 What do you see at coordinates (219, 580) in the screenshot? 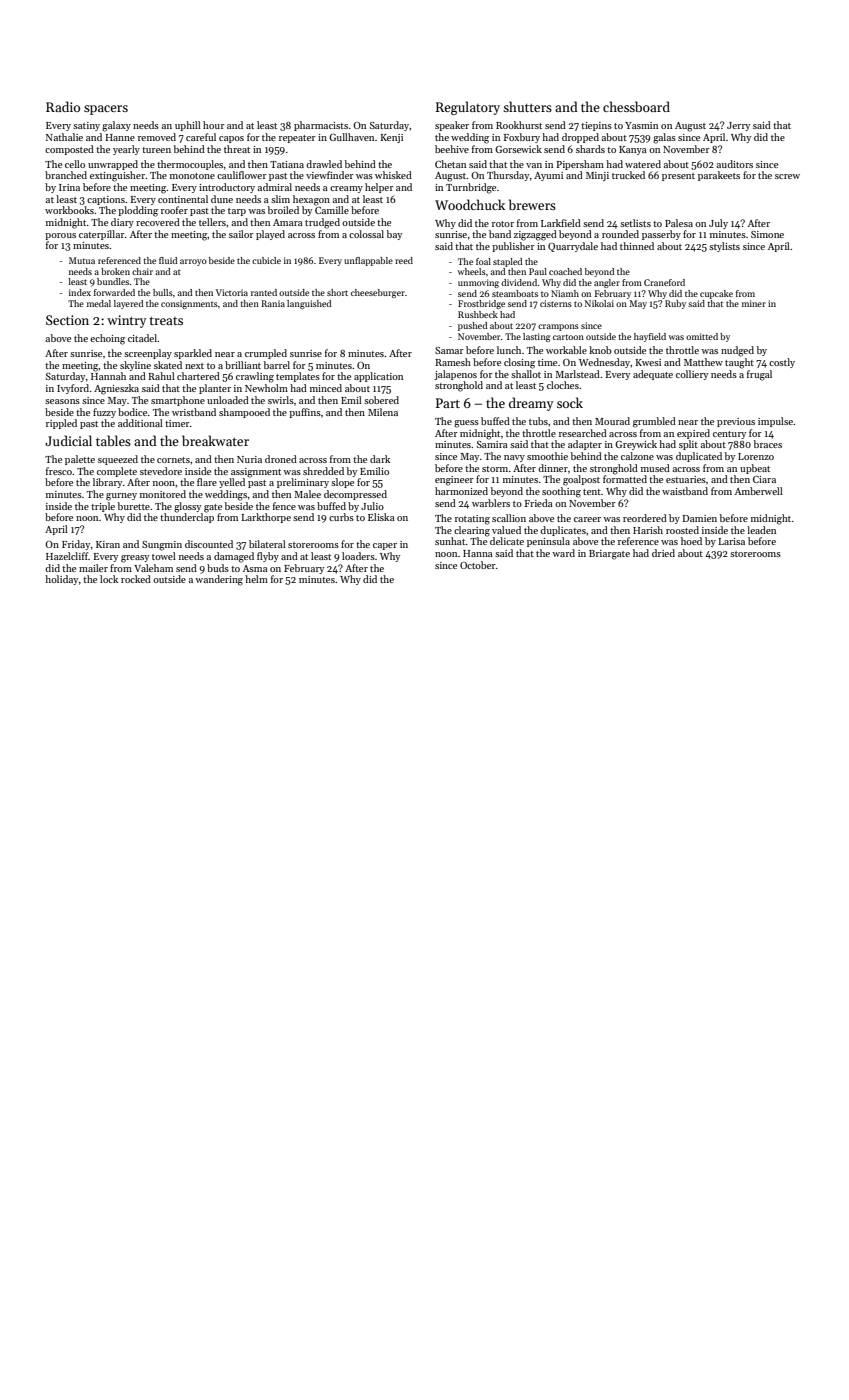
I see `wandering` at bounding box center [219, 580].
